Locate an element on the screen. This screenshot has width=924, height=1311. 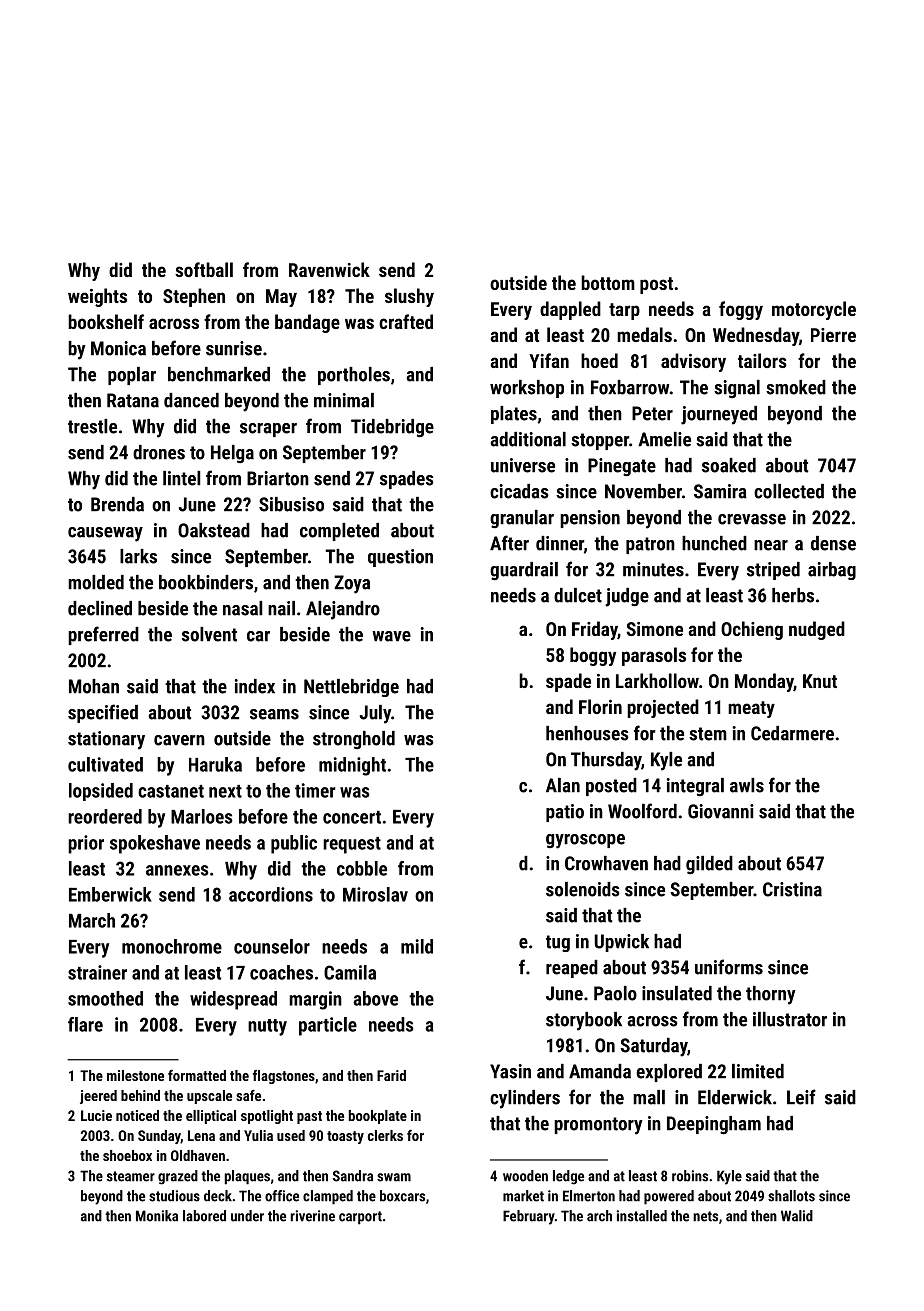
stationary is located at coordinates (106, 740).
